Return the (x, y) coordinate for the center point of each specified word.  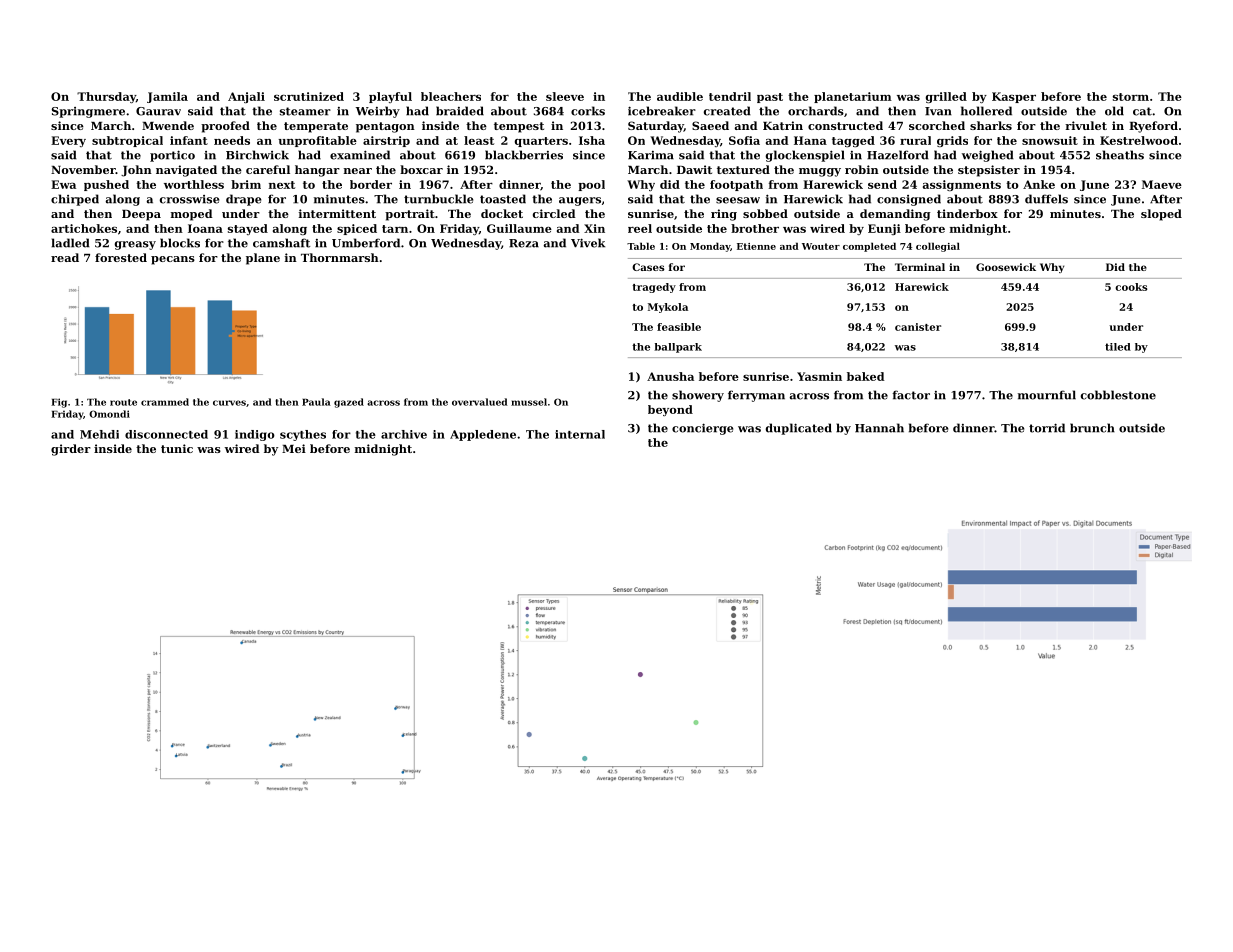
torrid (1047, 428)
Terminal (920, 267)
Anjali (246, 97)
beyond (670, 410)
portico (172, 156)
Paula (316, 402)
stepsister (989, 171)
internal (580, 434)
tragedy (654, 288)
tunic (177, 448)
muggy (820, 172)
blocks (180, 243)
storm (1131, 97)
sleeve (565, 96)
